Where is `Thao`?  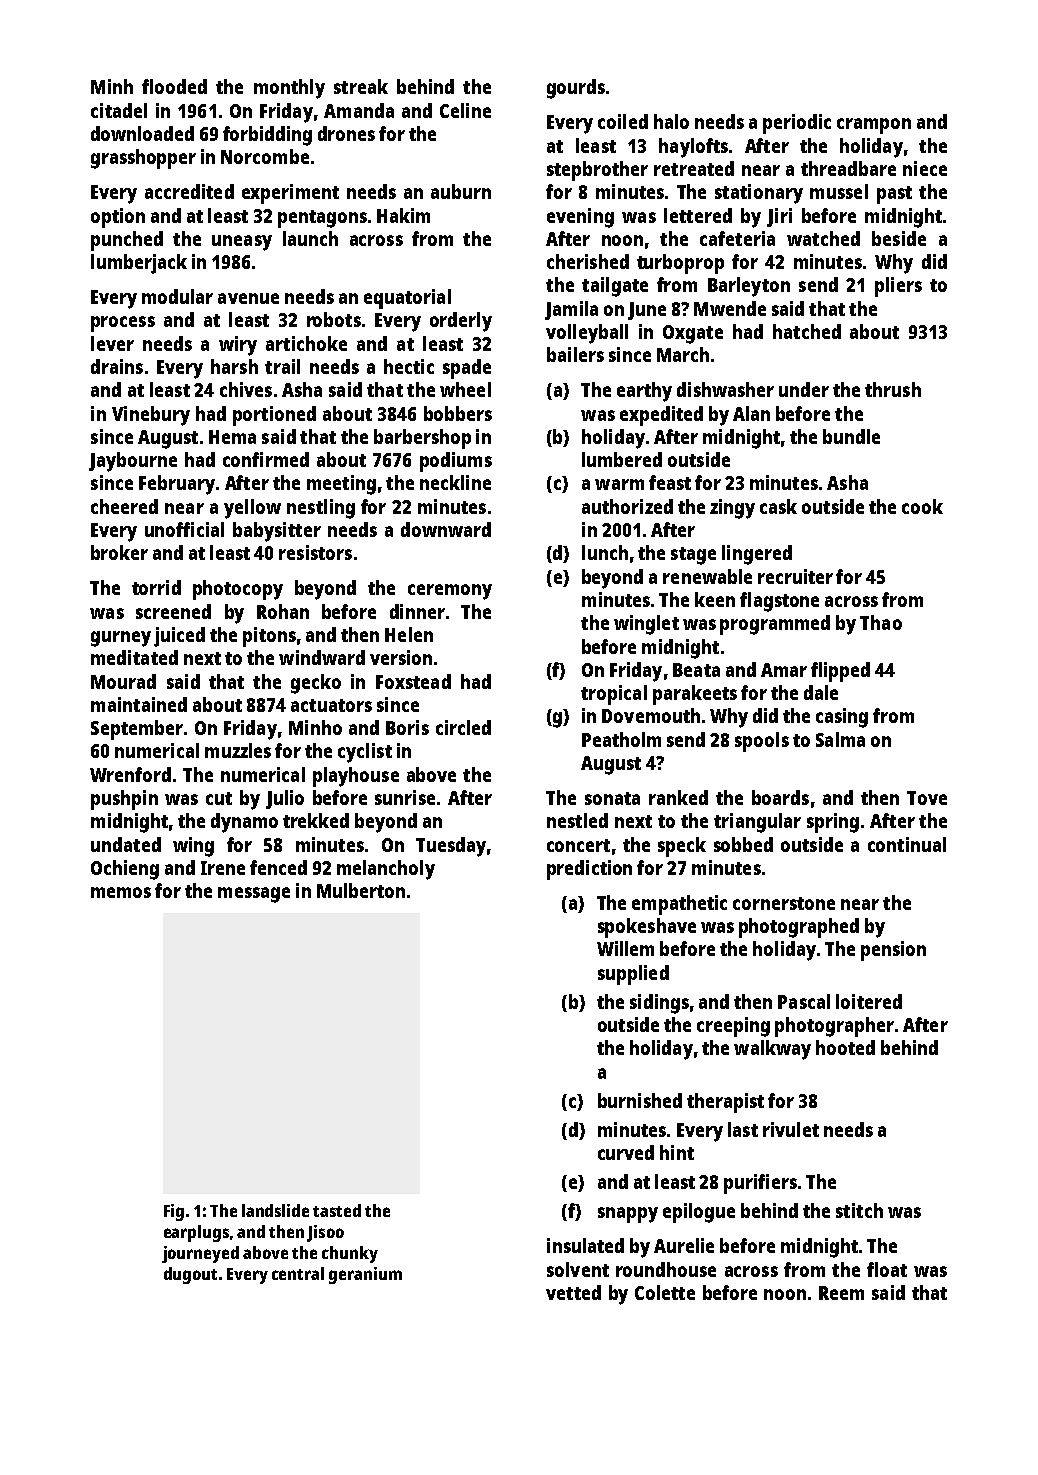 Thao is located at coordinates (881, 622).
